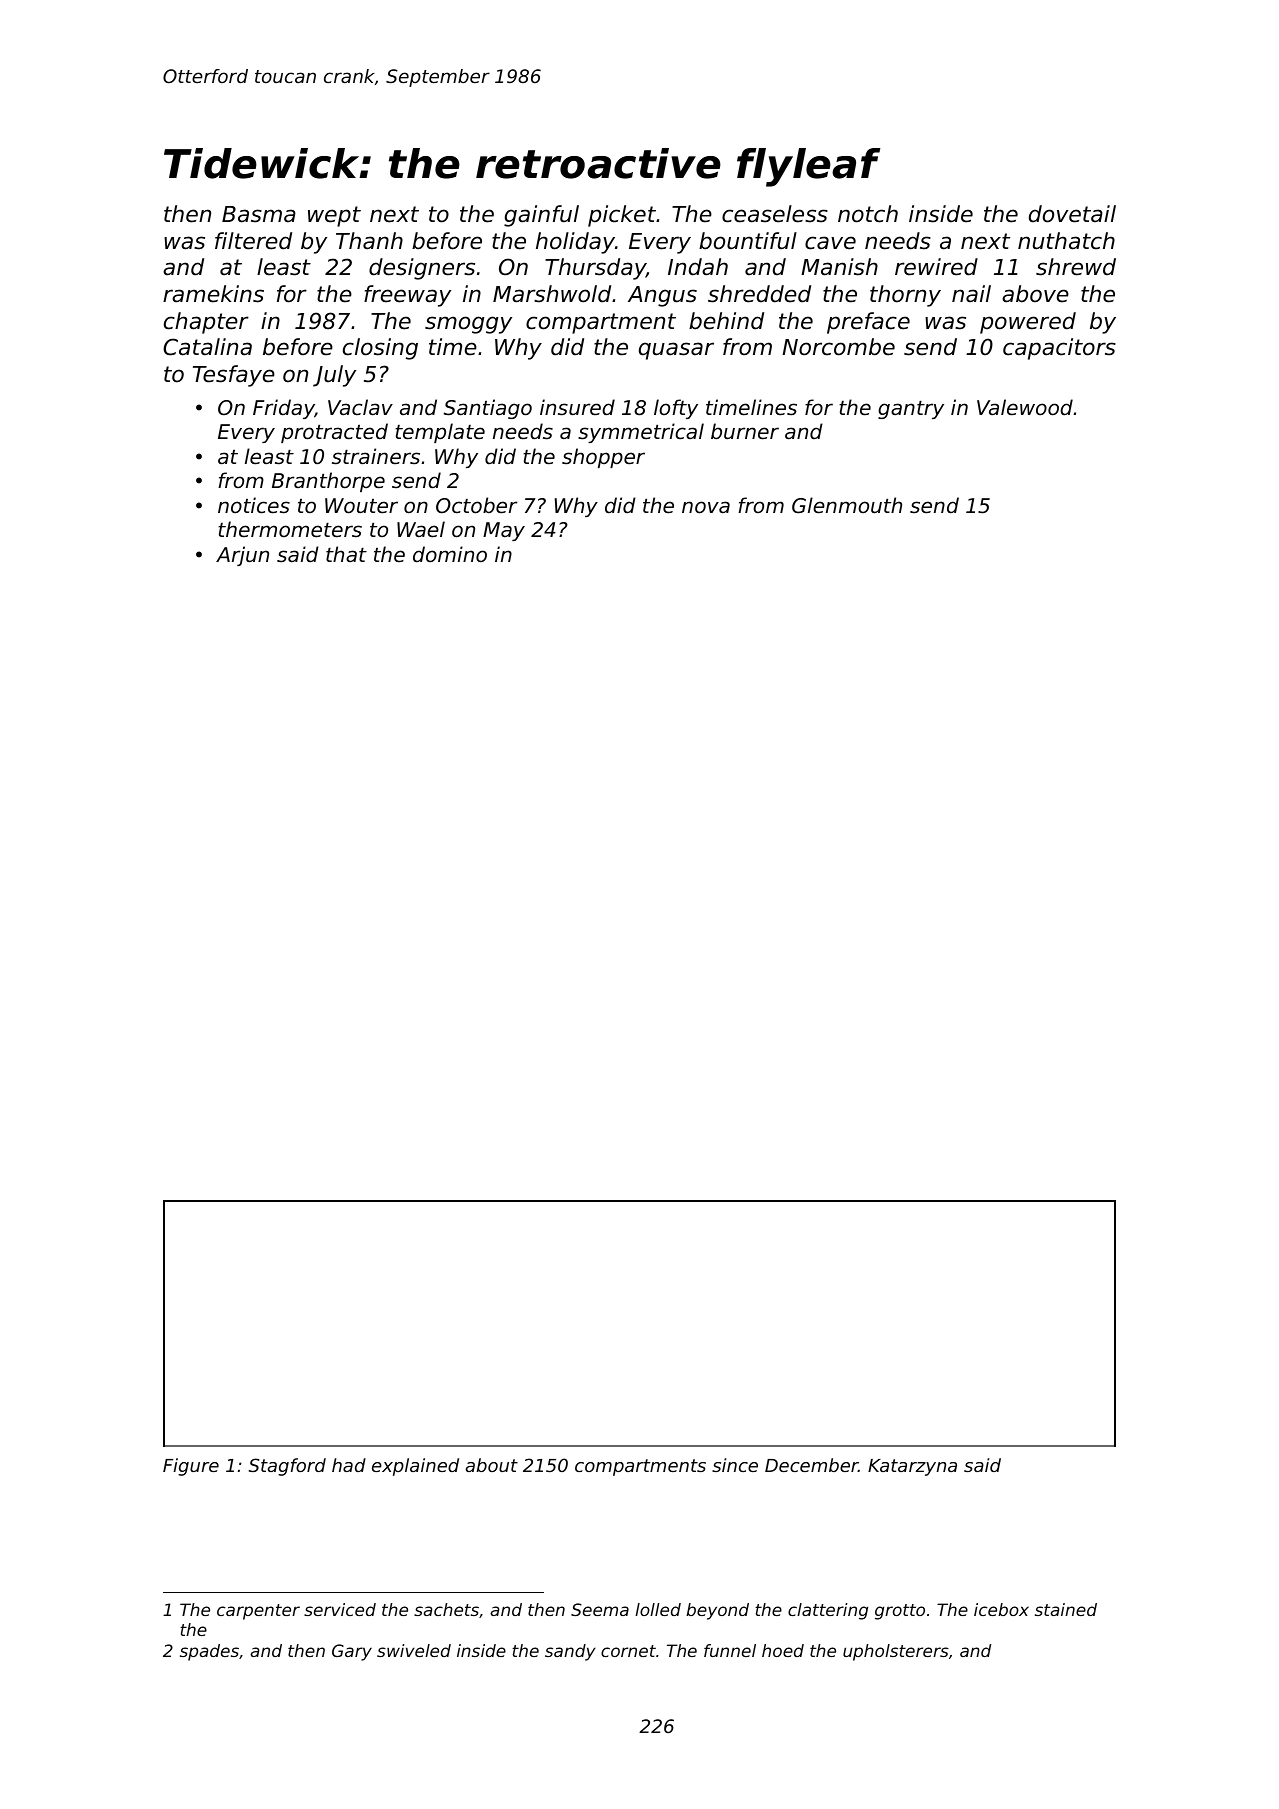 The height and width of the screenshot is (1809, 1279). What do you see at coordinates (352, 1652) in the screenshot?
I see `Gary` at bounding box center [352, 1652].
